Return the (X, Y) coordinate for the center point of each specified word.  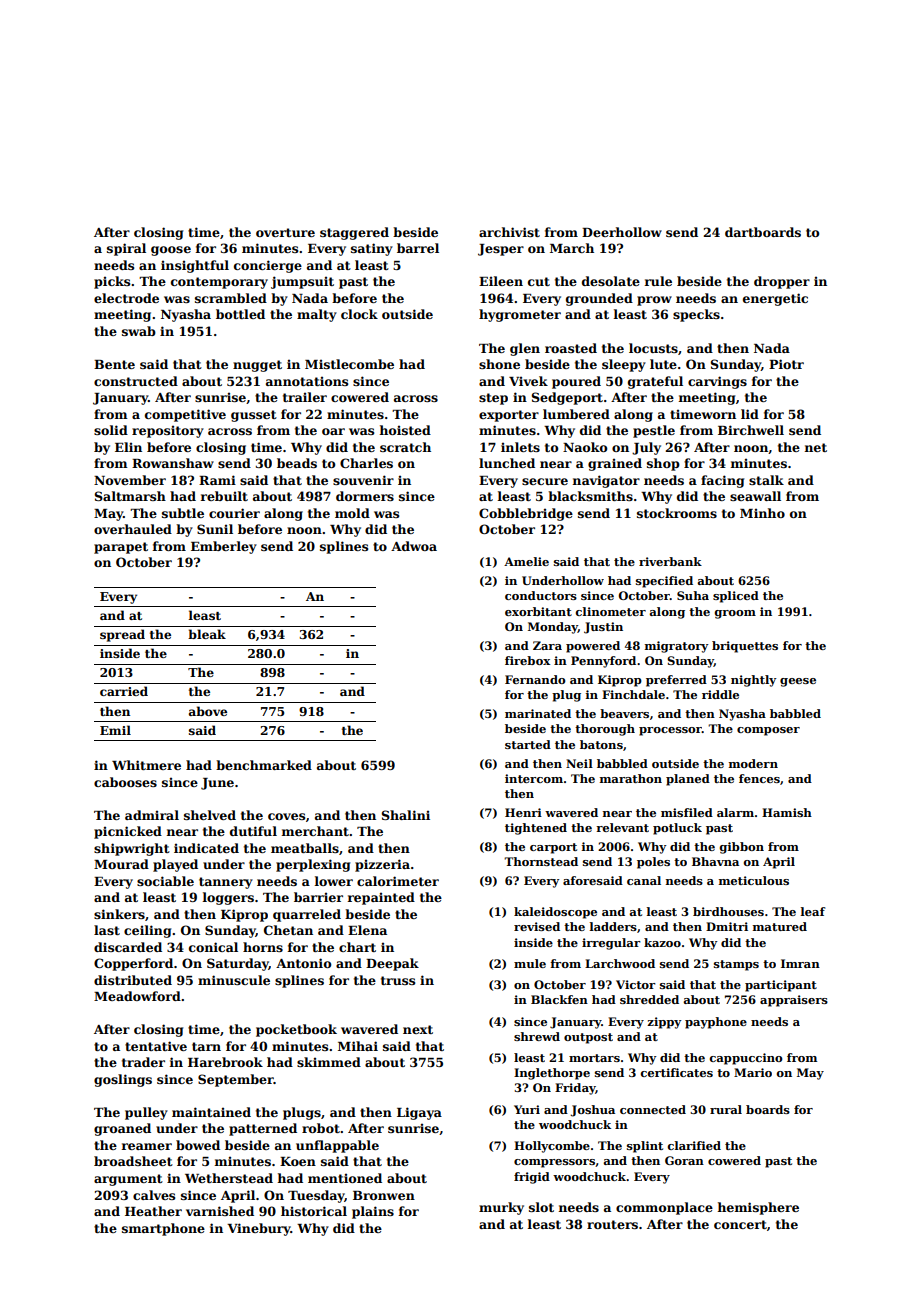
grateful (655, 382)
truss (398, 980)
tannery (226, 883)
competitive (185, 415)
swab (139, 331)
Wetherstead (229, 1178)
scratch (405, 447)
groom (735, 614)
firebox (527, 660)
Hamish (787, 812)
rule (658, 281)
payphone (716, 1023)
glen (525, 349)
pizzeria (382, 865)
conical (213, 947)
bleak (207, 634)
